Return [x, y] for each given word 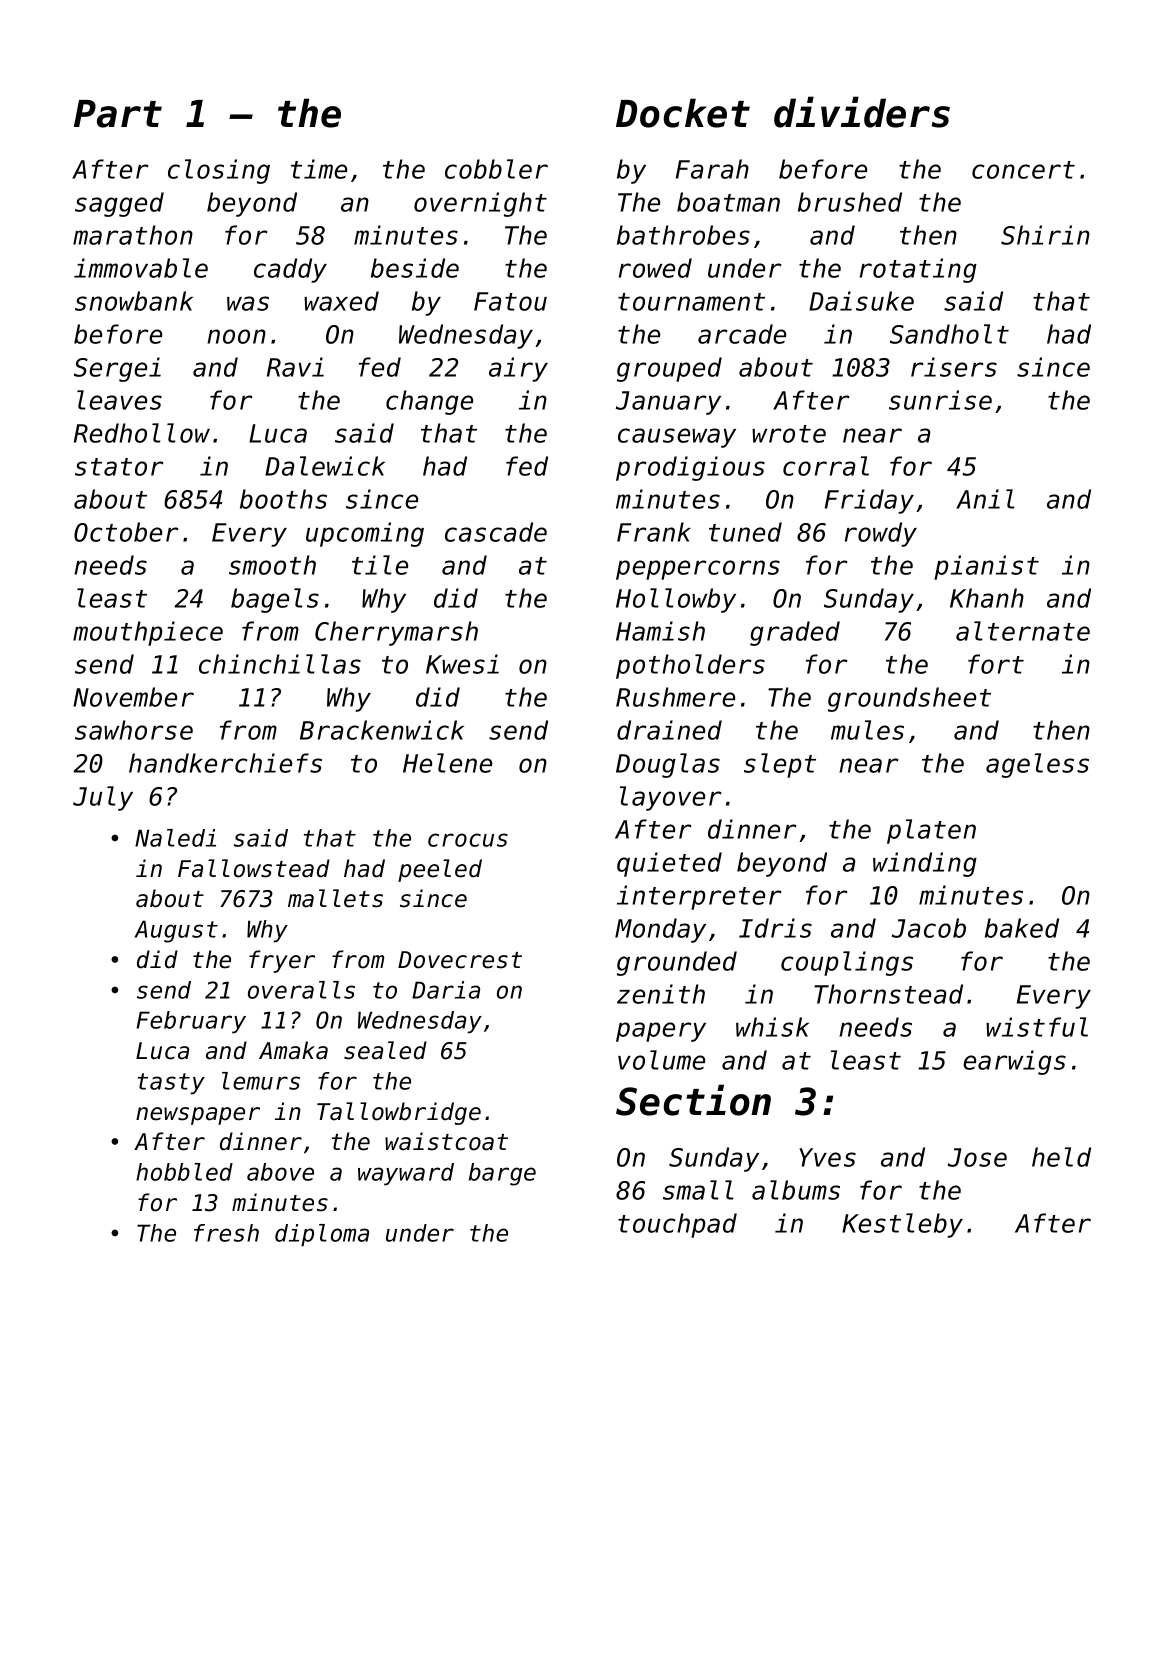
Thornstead [888, 994]
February [191, 1022]
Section [693, 1100]
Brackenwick [382, 730]
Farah [712, 169]
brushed [850, 202]
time [319, 169]
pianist [986, 567]
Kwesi [462, 664]
